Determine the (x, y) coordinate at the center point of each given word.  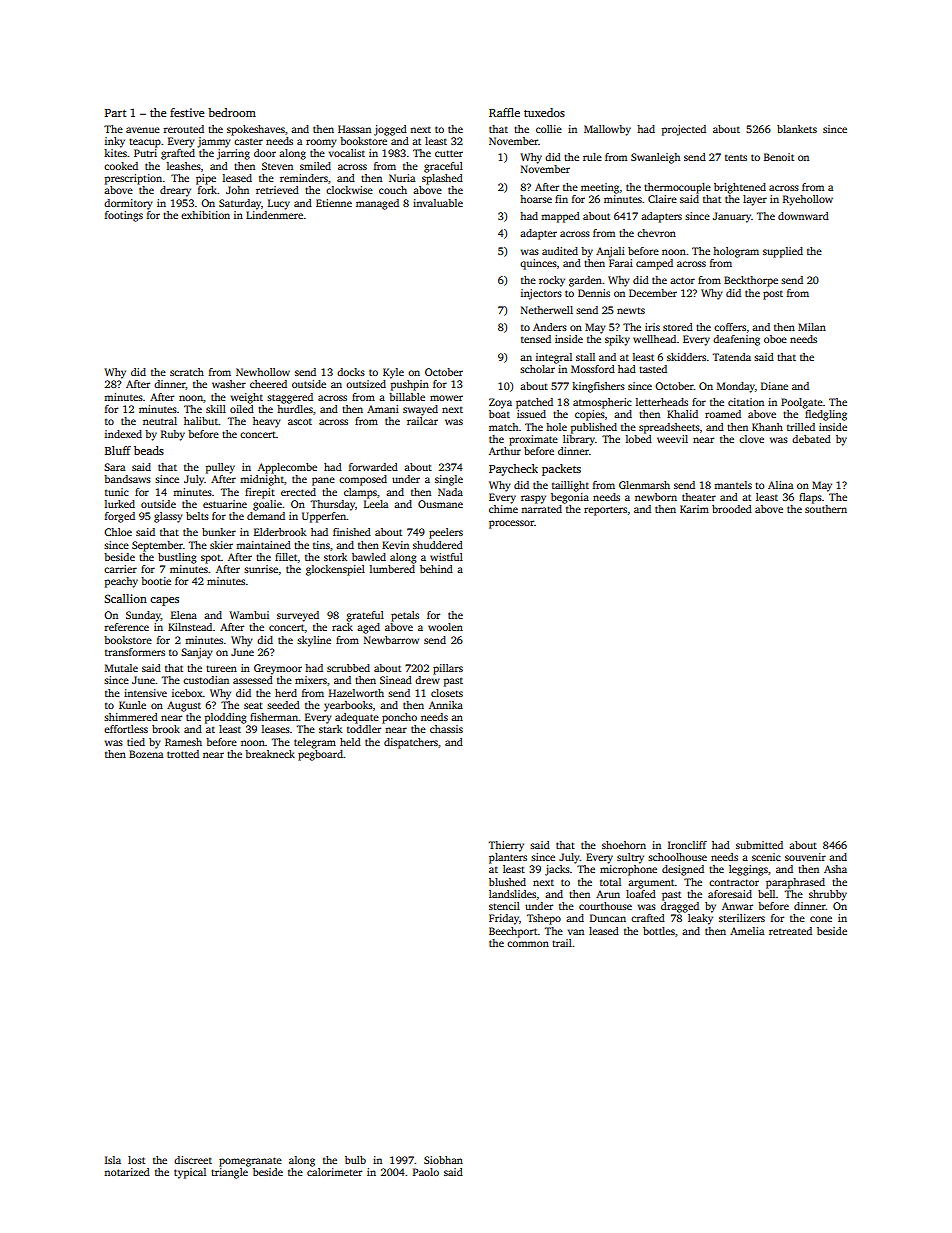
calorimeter (334, 1172)
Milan (812, 327)
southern (826, 509)
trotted (183, 754)
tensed (536, 339)
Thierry (506, 846)
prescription (133, 179)
